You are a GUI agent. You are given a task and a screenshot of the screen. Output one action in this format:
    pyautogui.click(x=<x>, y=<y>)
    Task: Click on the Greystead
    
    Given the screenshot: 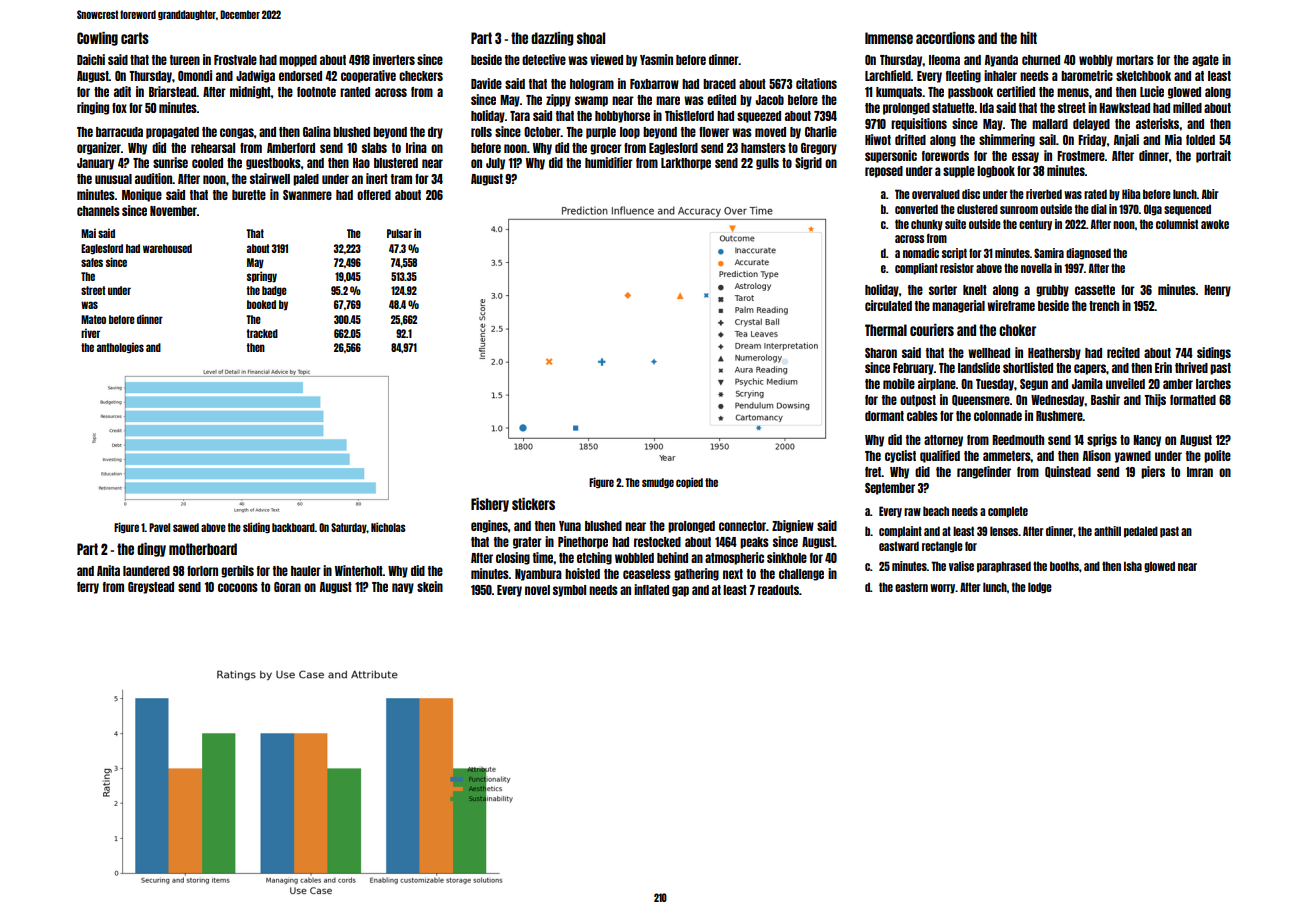 What is the action you would take?
    pyautogui.click(x=151, y=588)
